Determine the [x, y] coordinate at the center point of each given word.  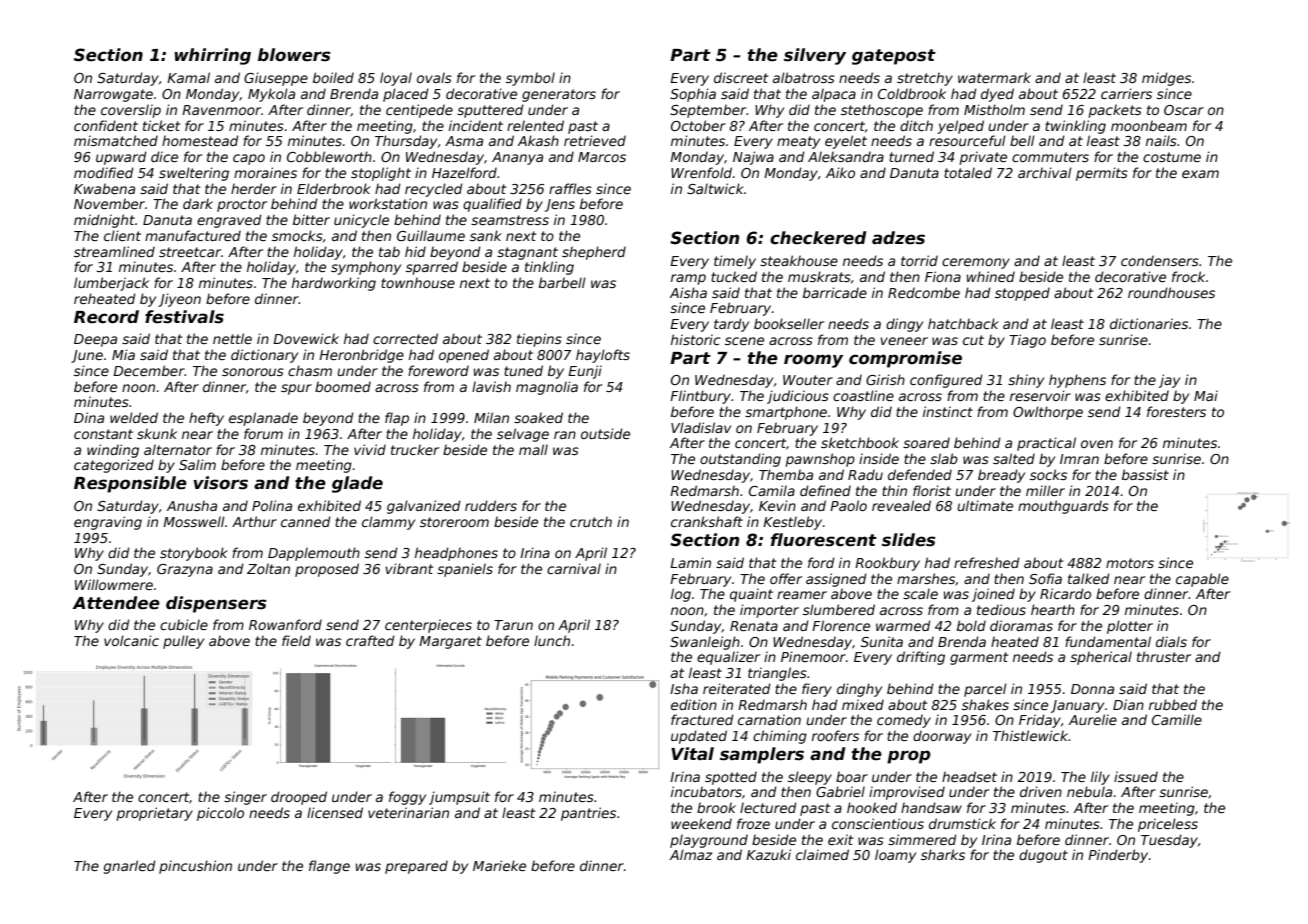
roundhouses [1171, 292]
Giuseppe [276, 79]
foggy [407, 798]
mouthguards [1063, 507]
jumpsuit [459, 798]
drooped [299, 798]
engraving [108, 523]
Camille [1177, 719]
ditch [916, 125]
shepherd [594, 253]
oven [1097, 444]
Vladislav [701, 427]
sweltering [194, 174]
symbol [530, 79]
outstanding [740, 460]
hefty [206, 419]
